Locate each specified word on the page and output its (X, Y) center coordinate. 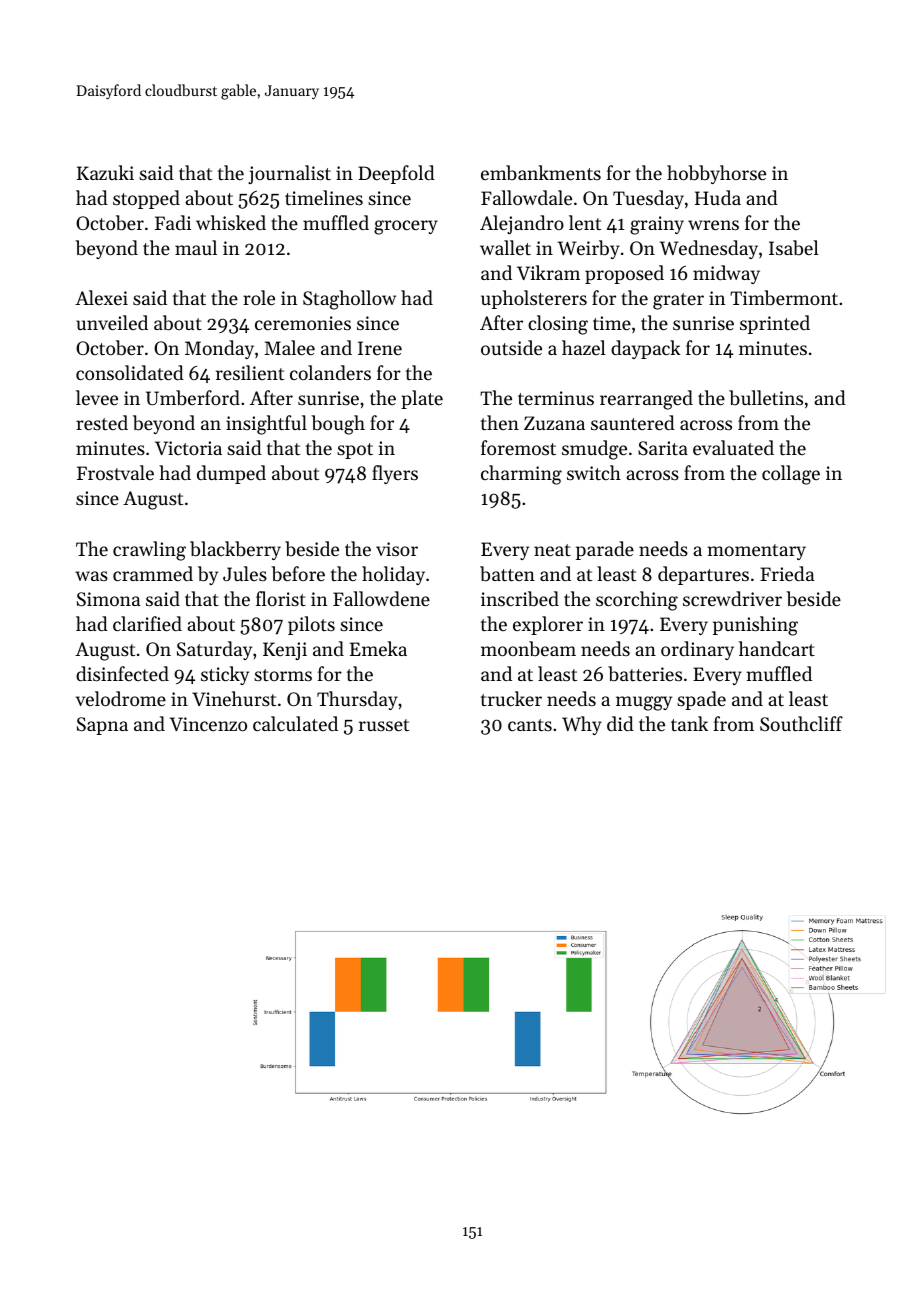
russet (384, 725)
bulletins (766, 397)
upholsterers (534, 299)
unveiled (112, 322)
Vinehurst (234, 698)
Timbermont (784, 298)
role (259, 297)
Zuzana (554, 423)
